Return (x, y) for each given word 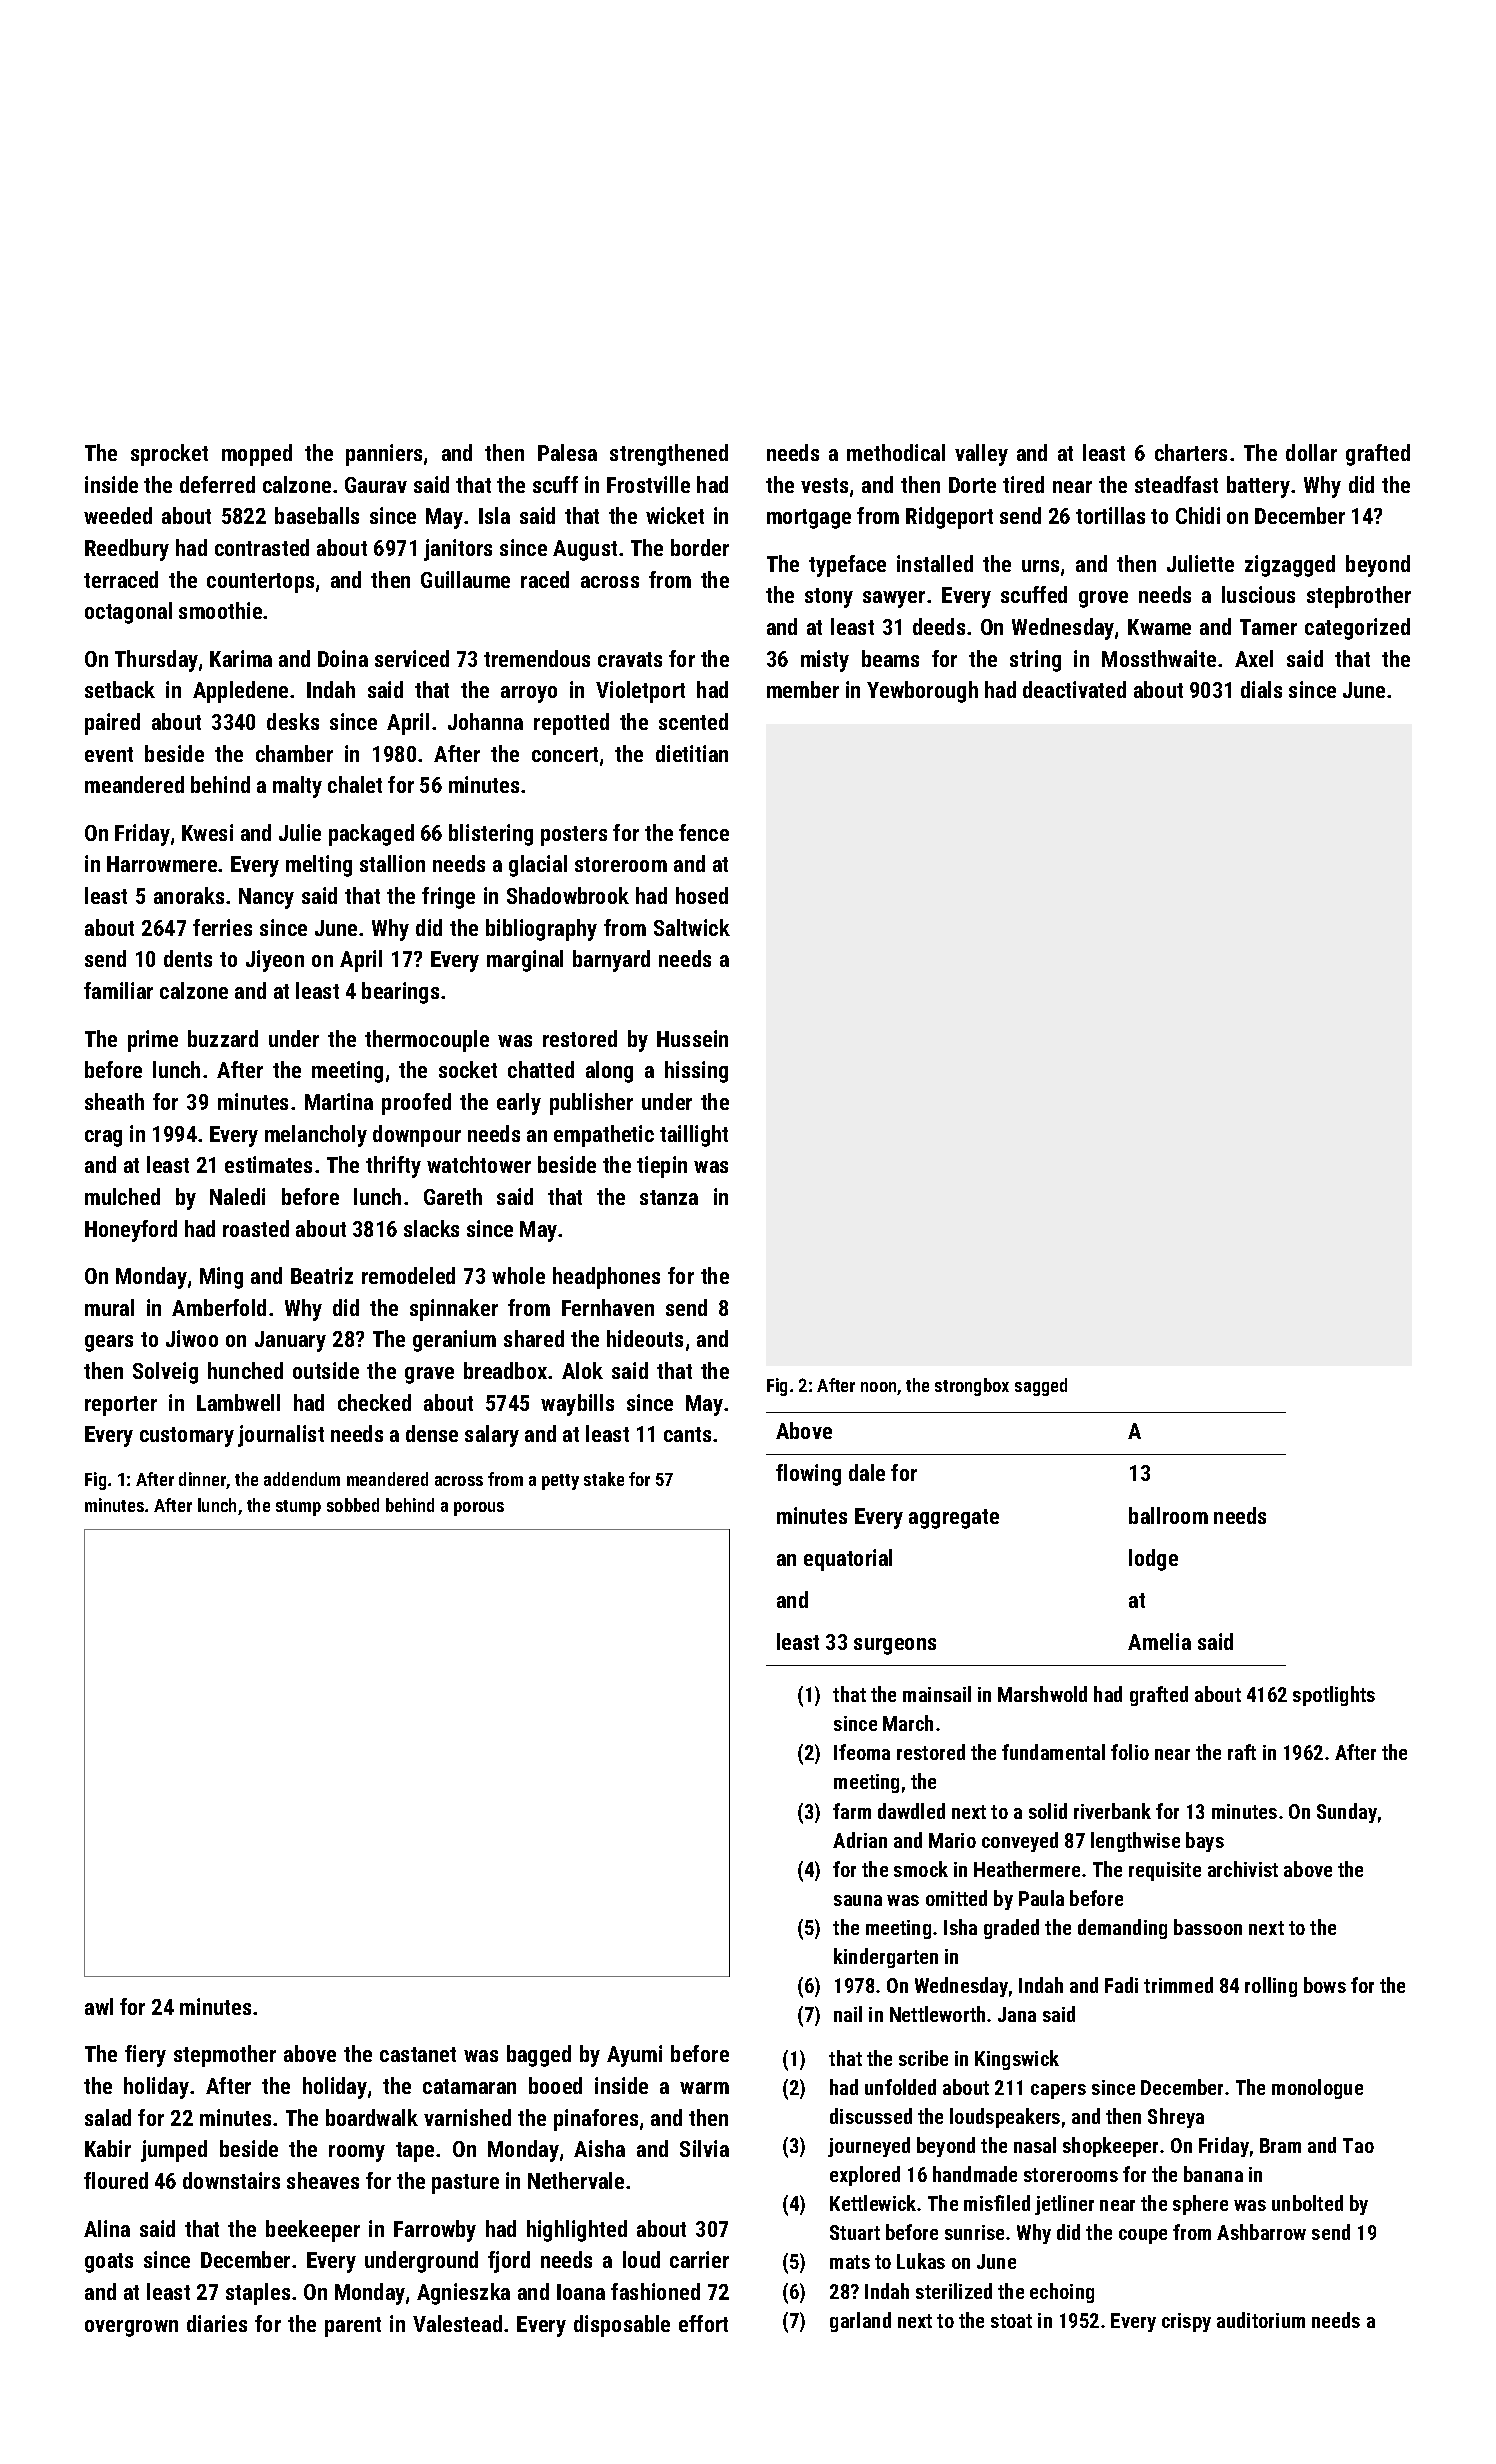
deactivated (1074, 689)
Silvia (704, 2148)
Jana (1017, 2014)
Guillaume (465, 579)
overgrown (131, 2328)
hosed (702, 895)
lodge (1153, 1560)
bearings (400, 993)
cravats (630, 659)
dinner (202, 1479)
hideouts (645, 1338)
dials (1261, 689)
